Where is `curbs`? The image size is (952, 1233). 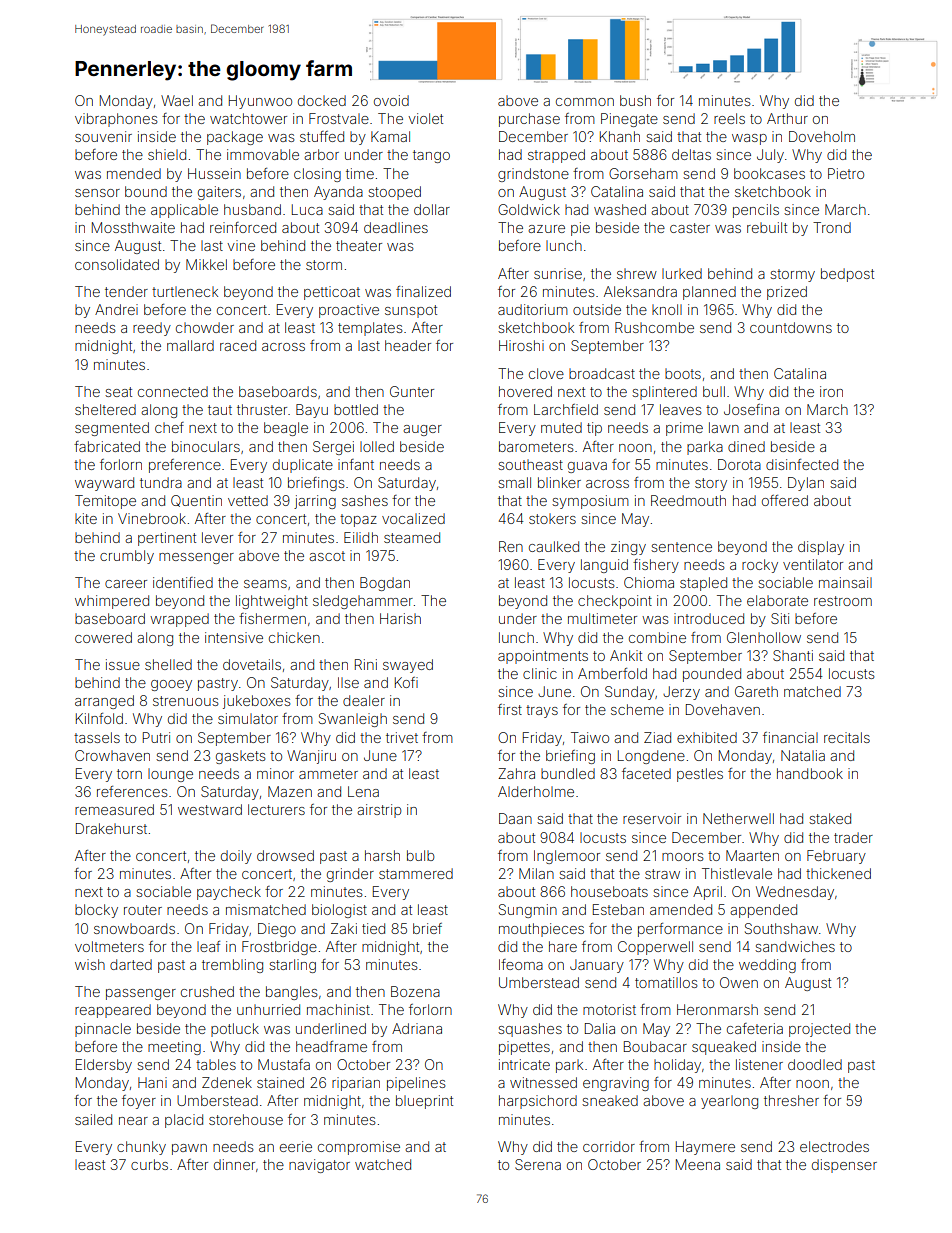 curbs is located at coordinates (149, 1164).
